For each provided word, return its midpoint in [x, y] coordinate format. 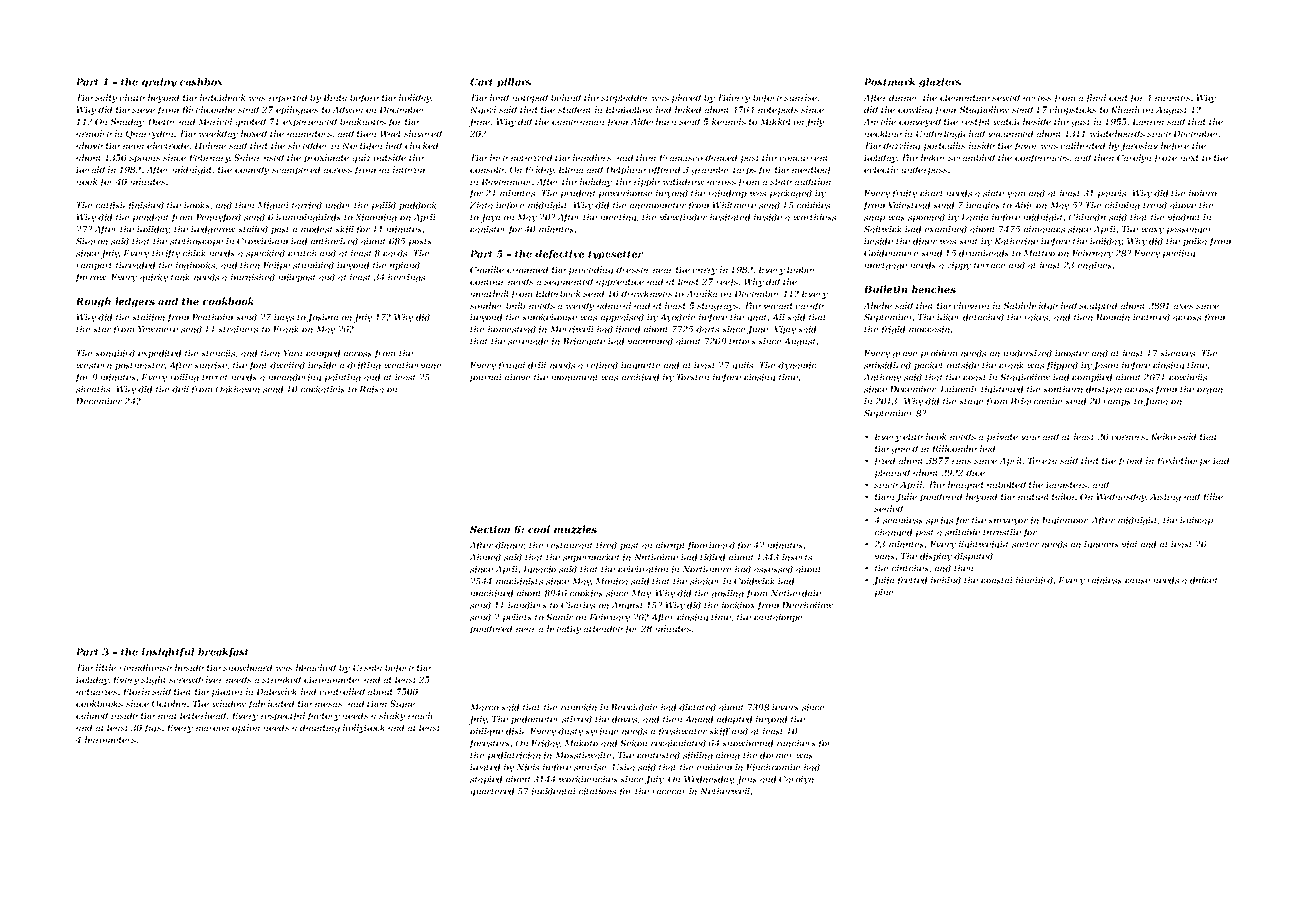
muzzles [575, 529]
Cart [481, 82]
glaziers [940, 83]
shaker [705, 581]
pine [884, 593]
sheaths [93, 389]
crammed [527, 269]
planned [892, 473]
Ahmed [485, 557]
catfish [110, 206]
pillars [514, 83]
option [246, 728]
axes [1183, 306]
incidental [554, 791]
